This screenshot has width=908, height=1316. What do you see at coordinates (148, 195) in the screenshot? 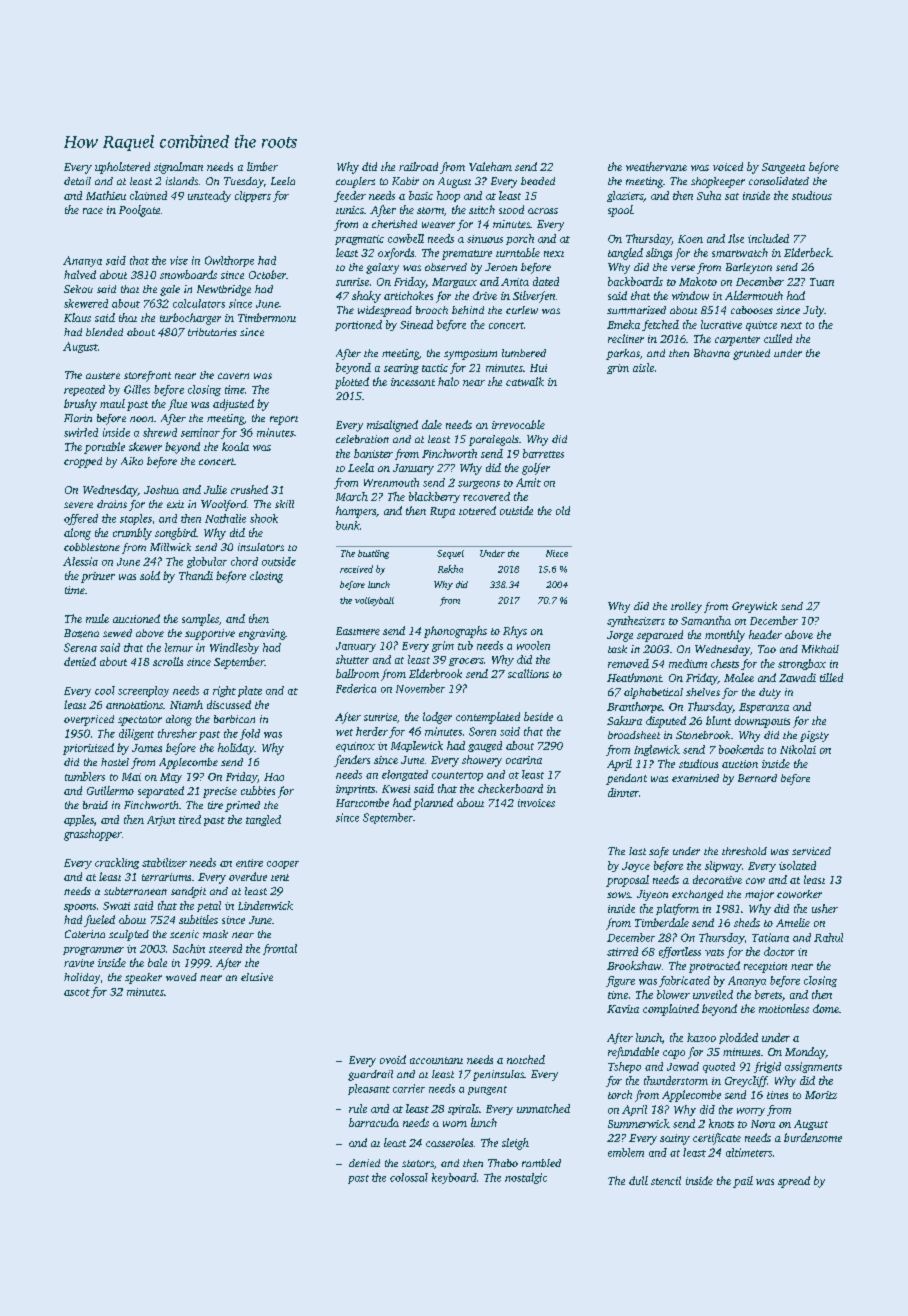
I see `claimed` at bounding box center [148, 195].
